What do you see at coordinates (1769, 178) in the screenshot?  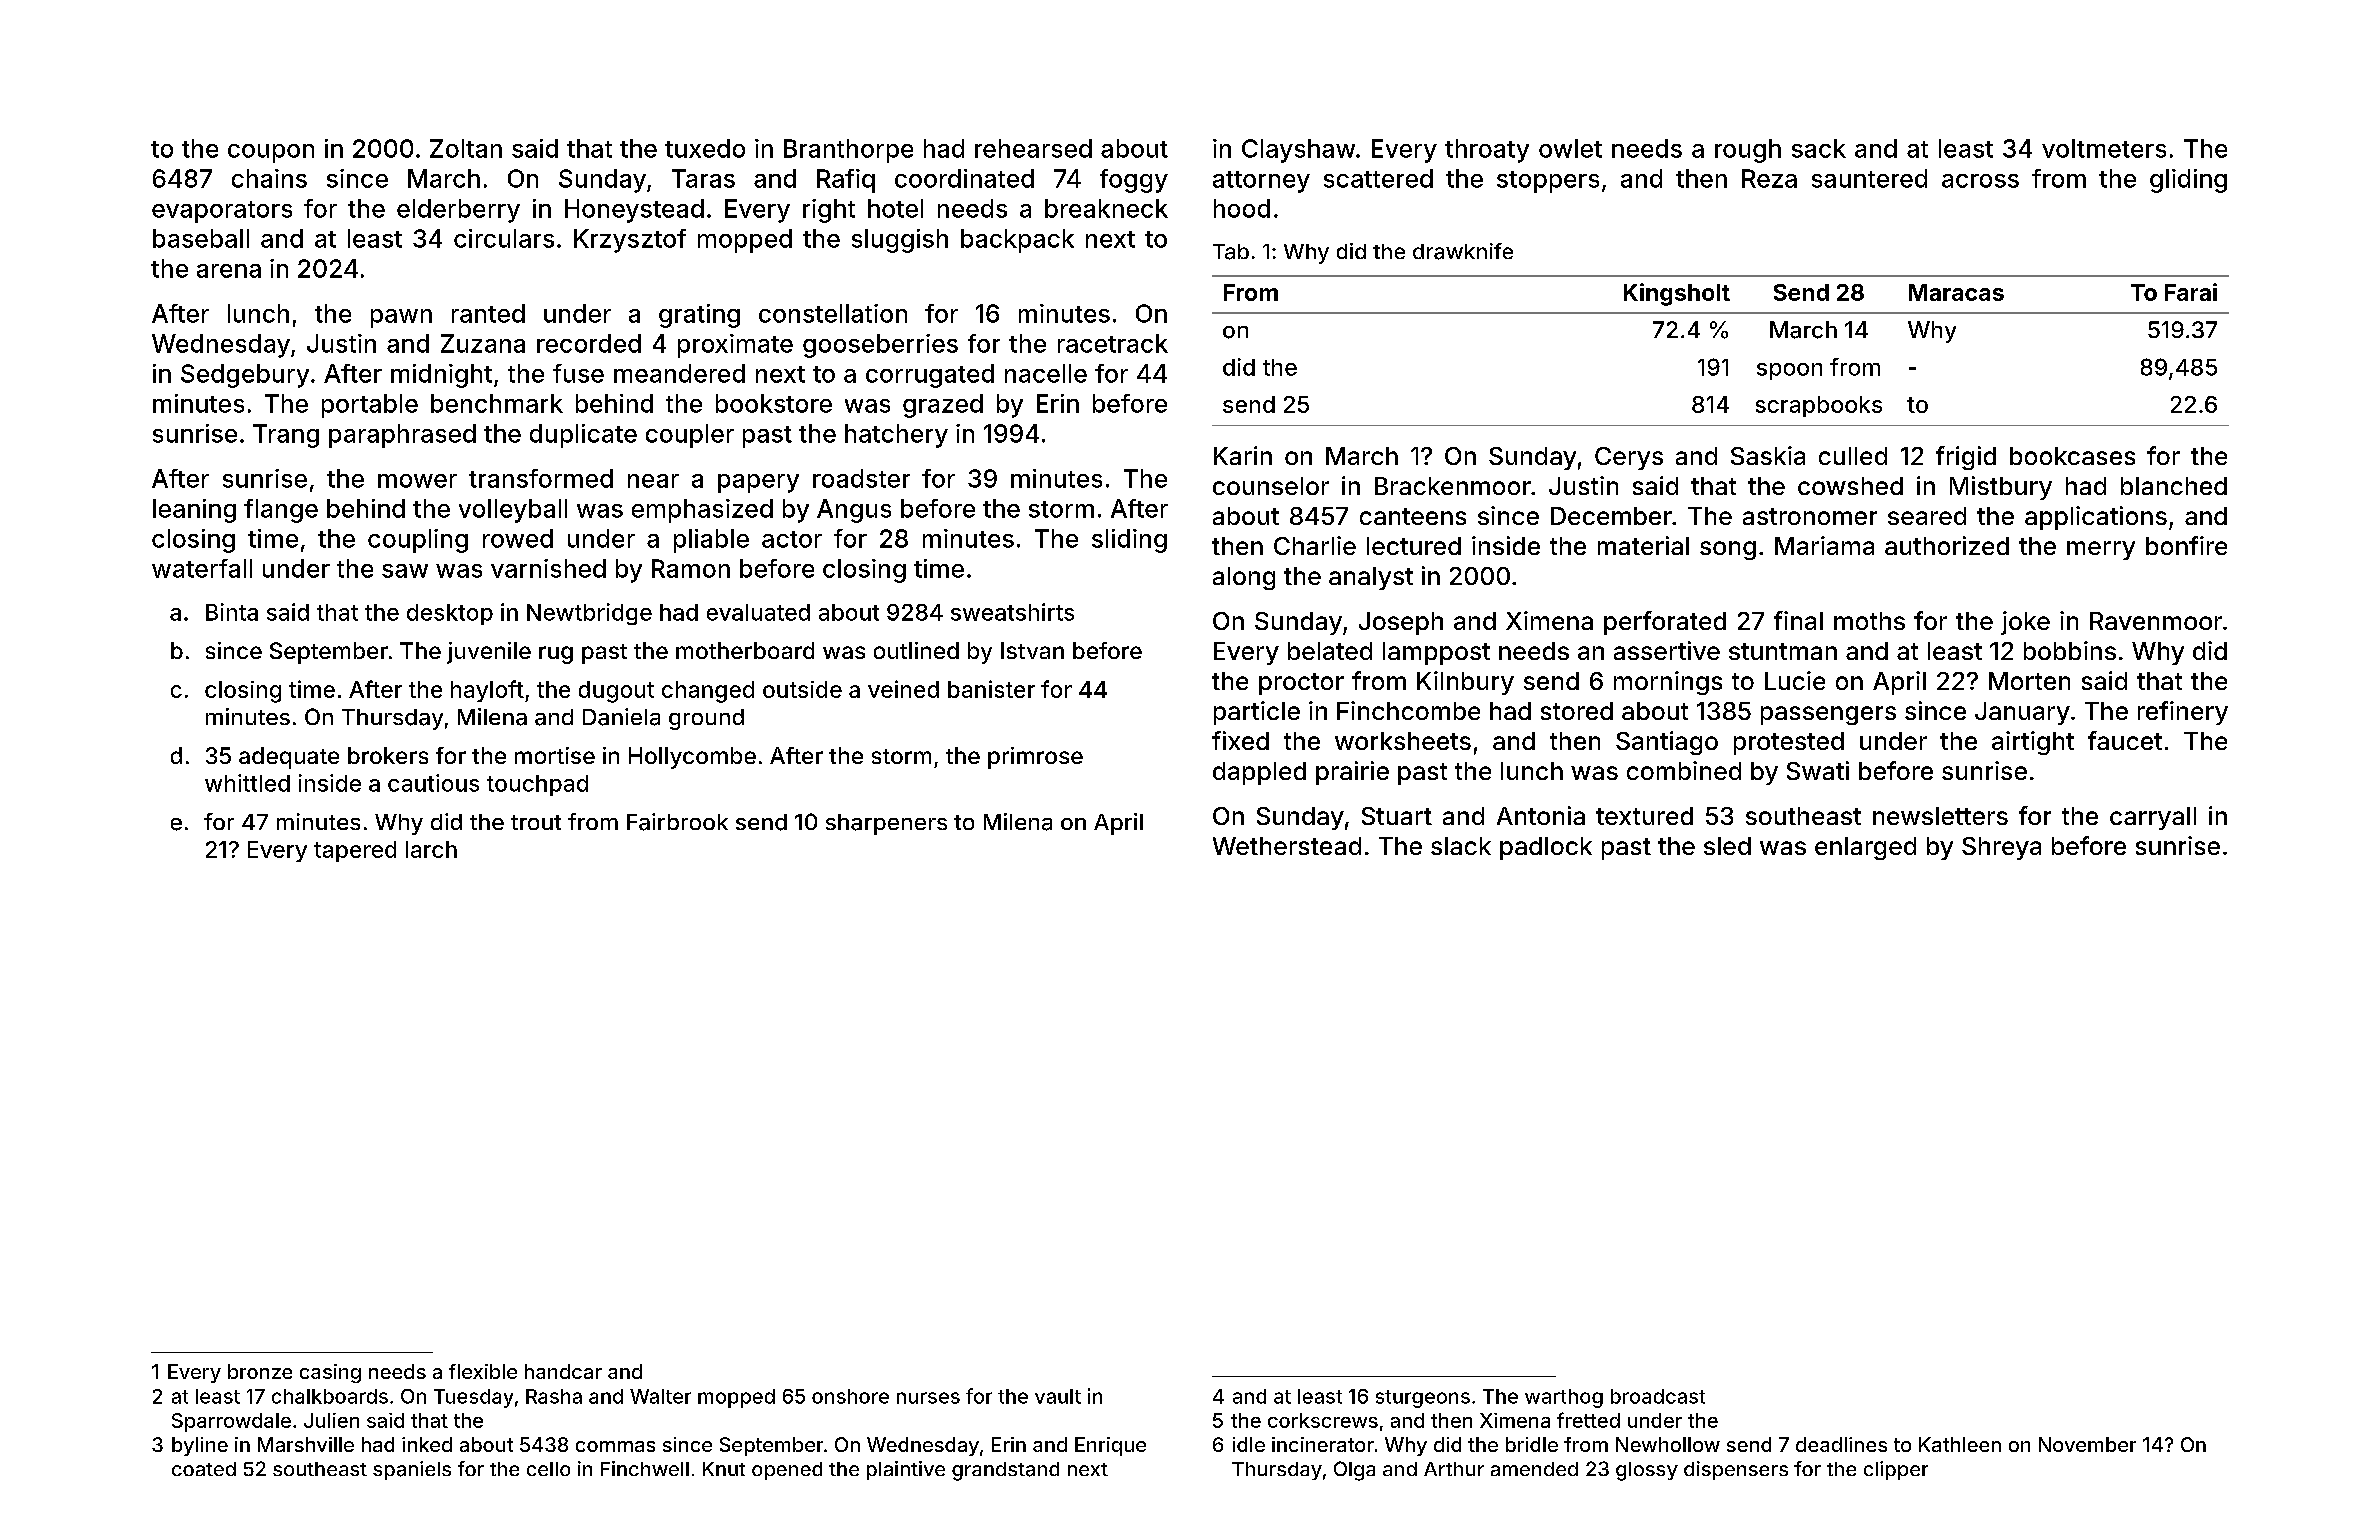 I see `Reza` at bounding box center [1769, 178].
